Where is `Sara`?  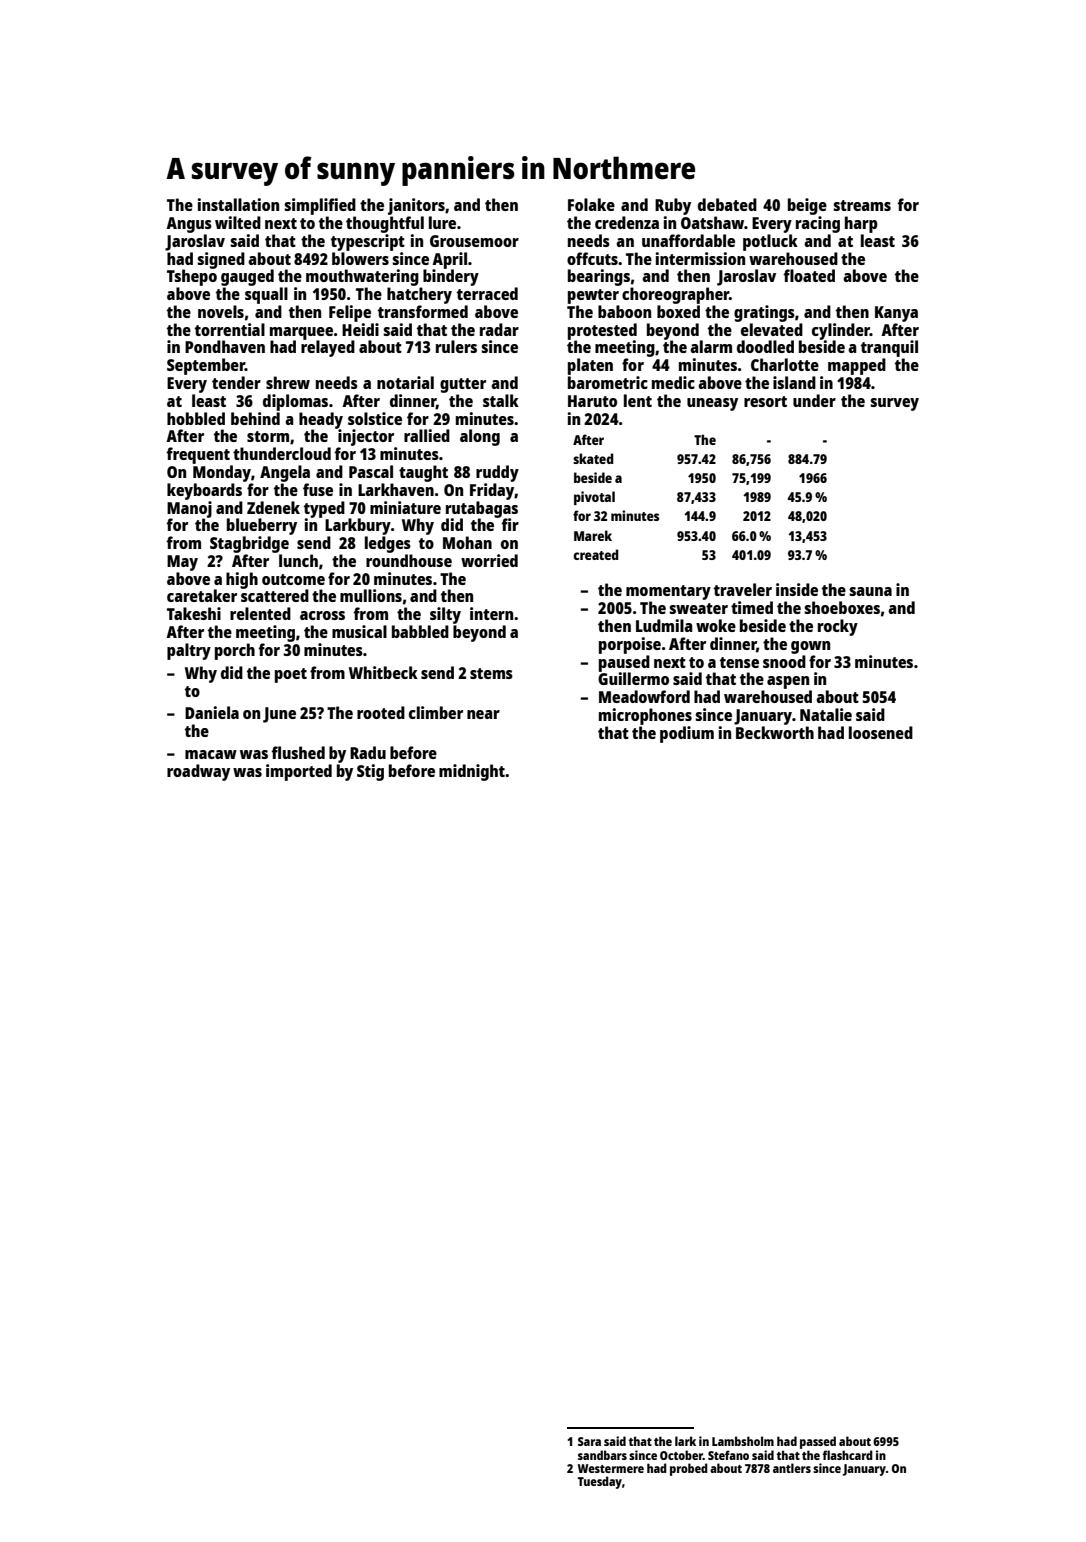
Sara is located at coordinates (589, 1441).
